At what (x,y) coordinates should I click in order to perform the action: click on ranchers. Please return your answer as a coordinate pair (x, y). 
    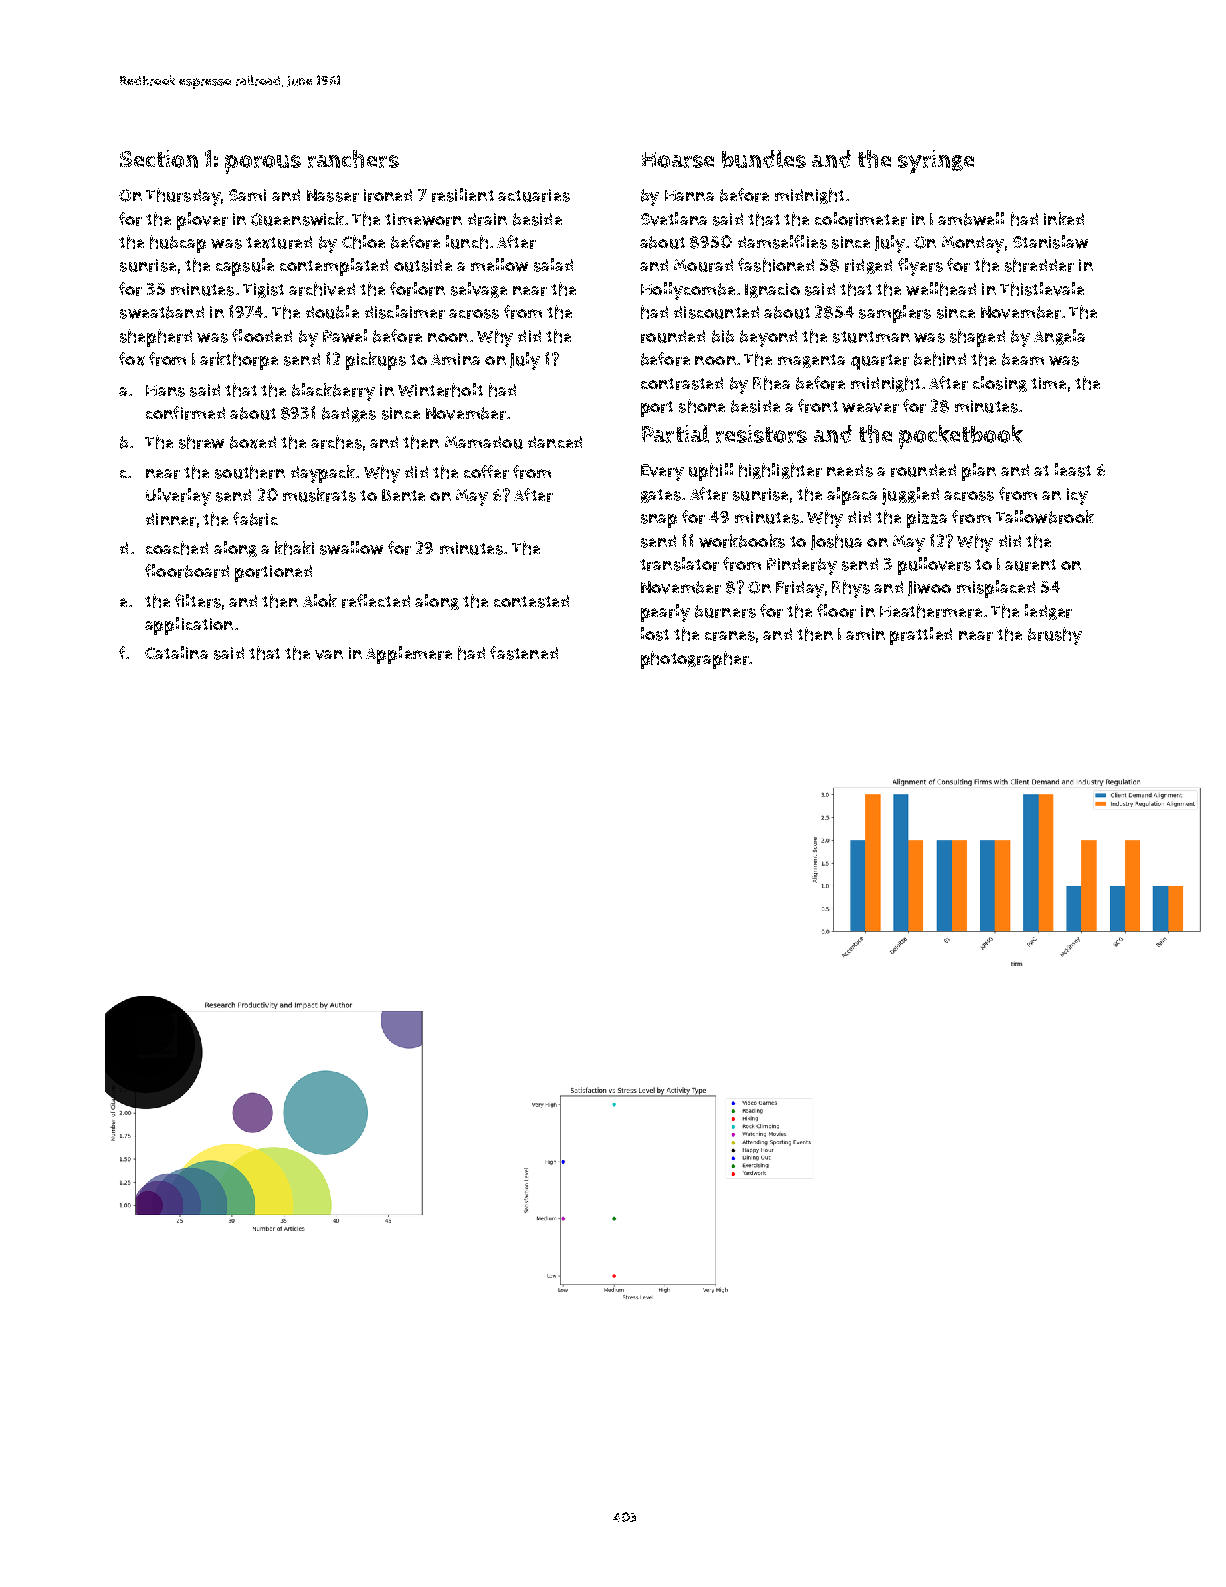
    Looking at the image, I should click on (353, 159).
